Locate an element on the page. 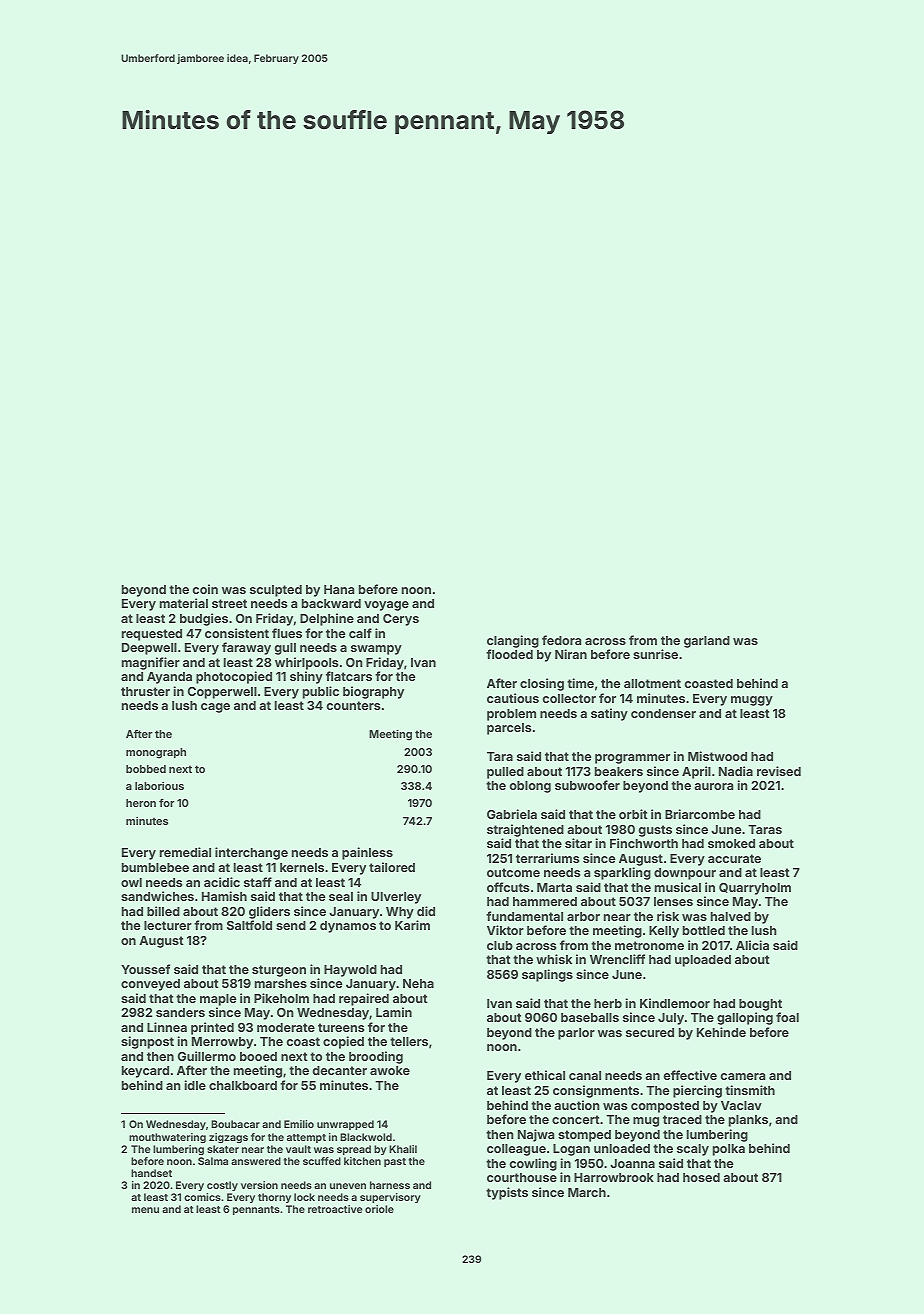 The height and width of the image is (1314, 924). Hana is located at coordinates (339, 589).
